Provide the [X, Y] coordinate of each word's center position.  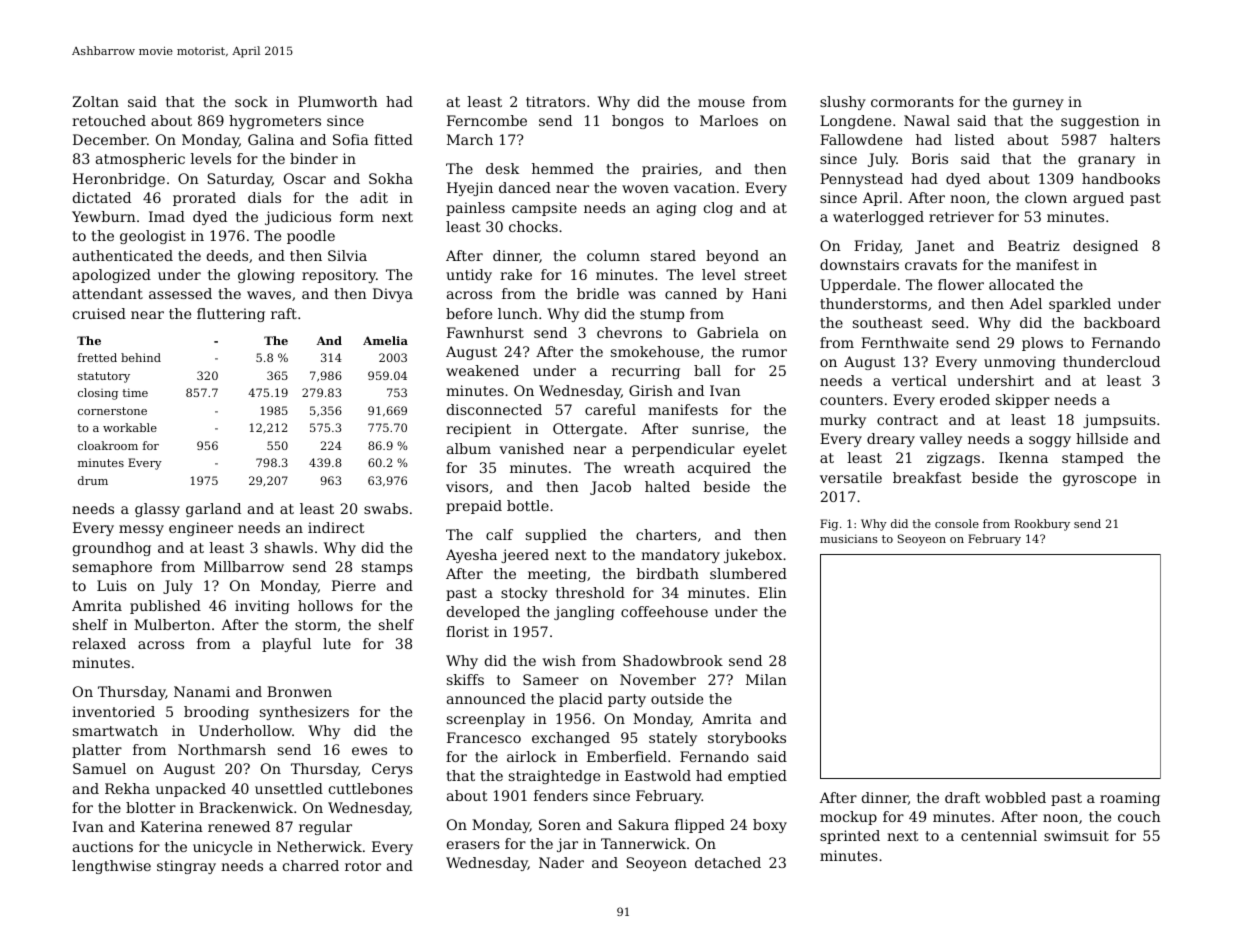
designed [1105, 247]
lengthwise [111, 867]
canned [691, 293]
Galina [271, 139]
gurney [1038, 104]
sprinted [850, 837]
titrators [555, 101]
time [135, 392]
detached [728, 862]
